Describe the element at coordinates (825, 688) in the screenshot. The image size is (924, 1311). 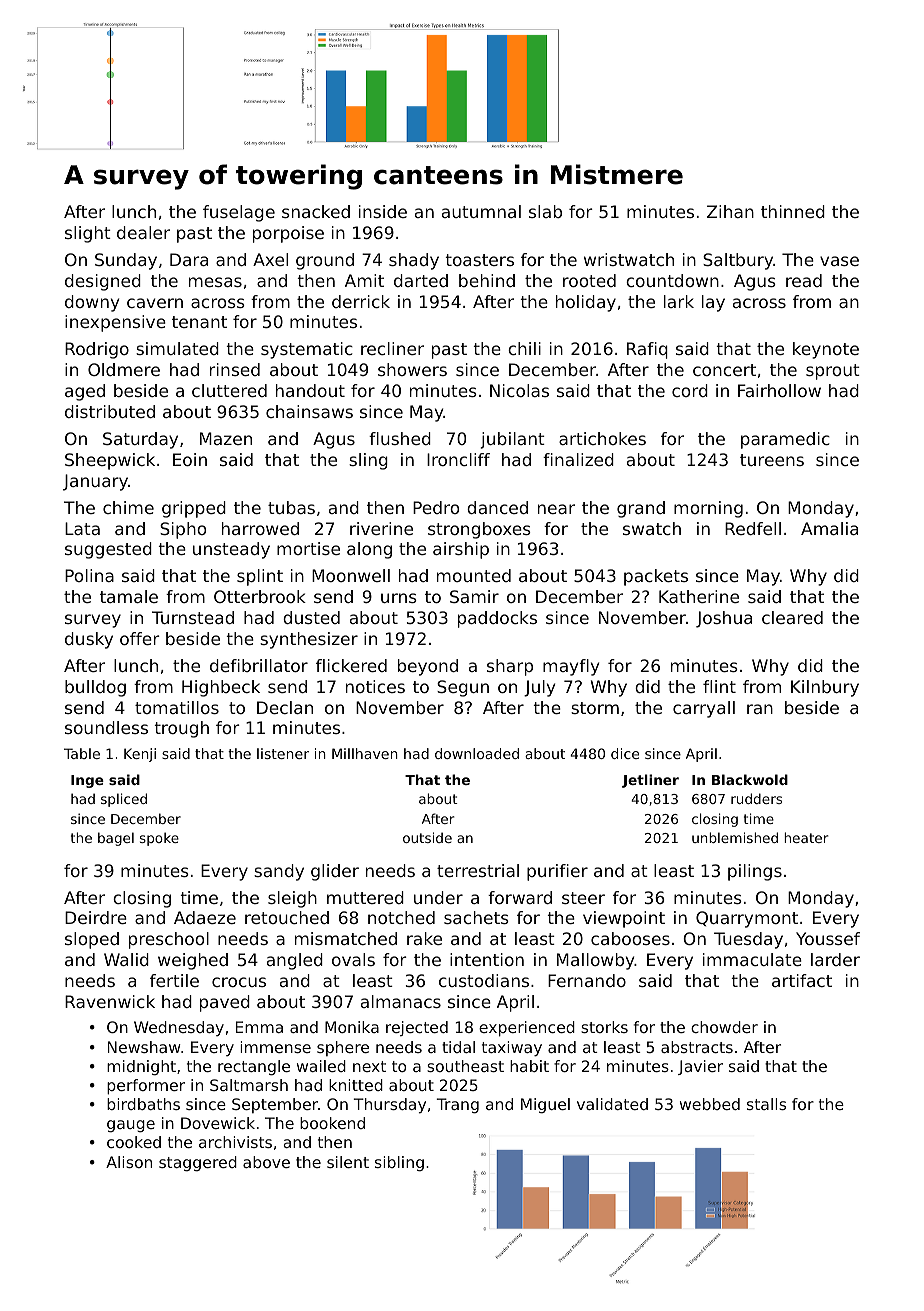
I see `Kilnbury` at that location.
